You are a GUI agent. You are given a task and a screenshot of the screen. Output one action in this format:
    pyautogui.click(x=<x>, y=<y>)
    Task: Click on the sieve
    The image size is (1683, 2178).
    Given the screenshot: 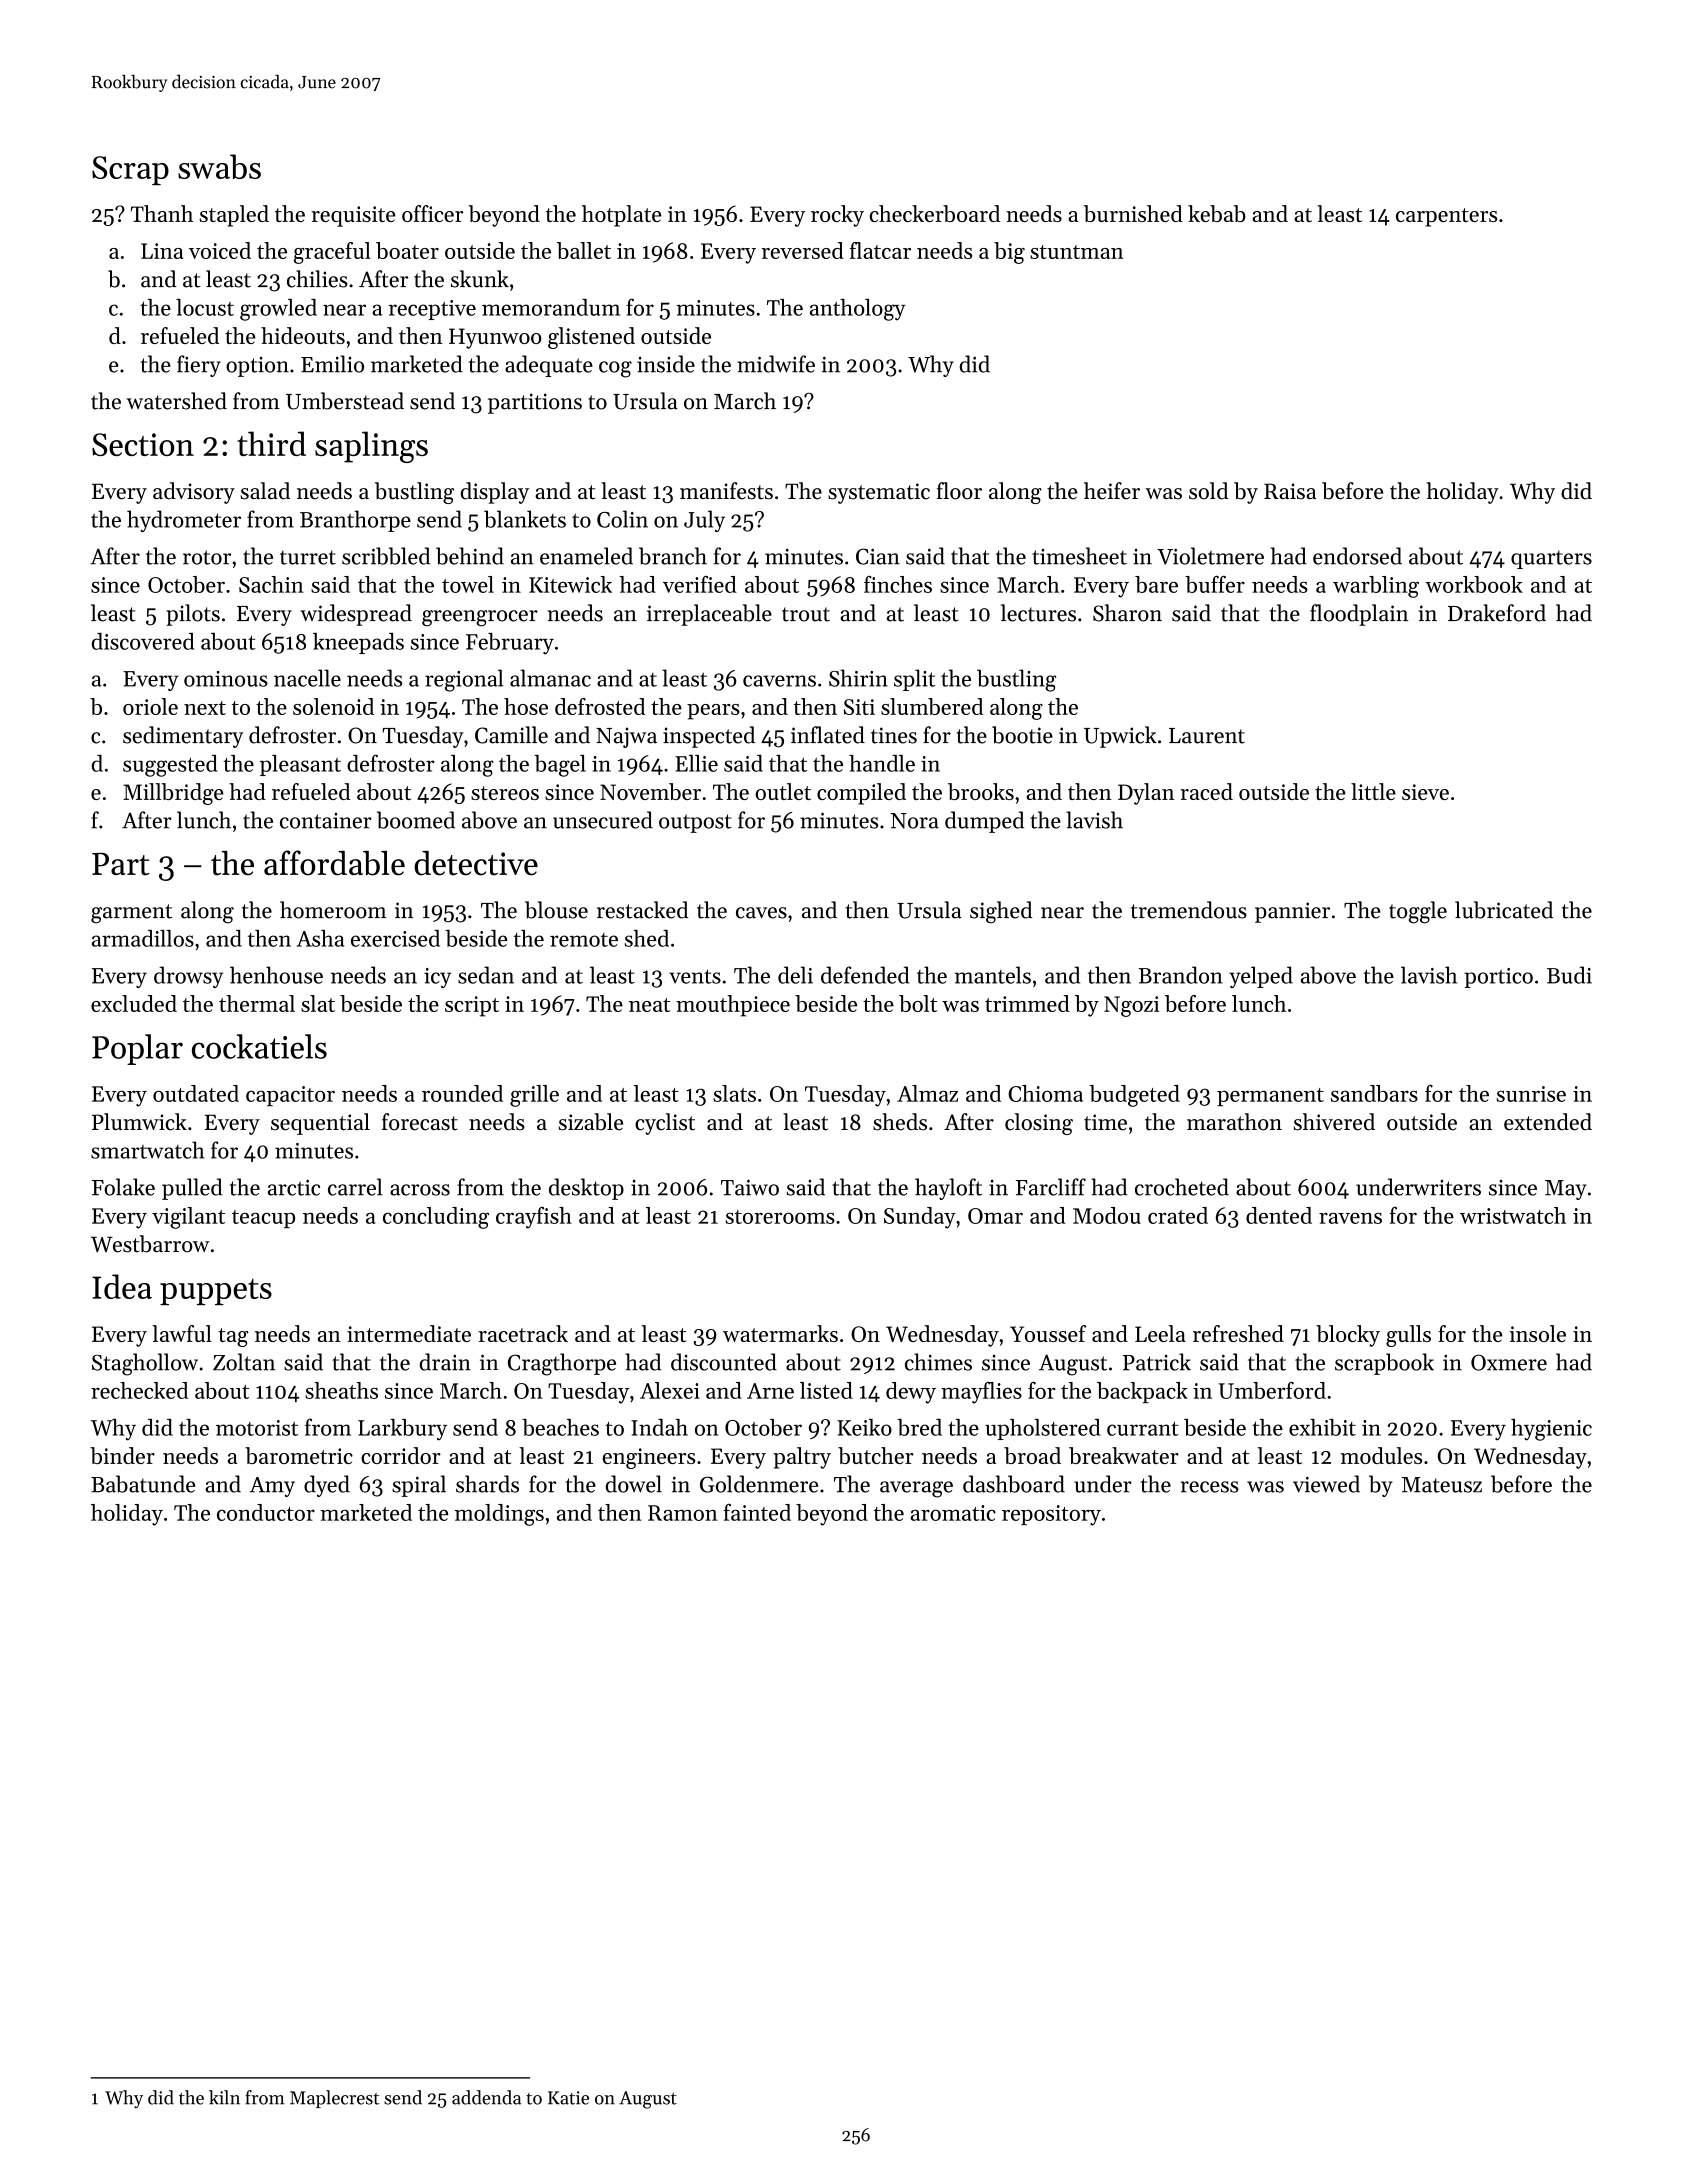 What is the action you would take?
    pyautogui.click(x=1425, y=792)
